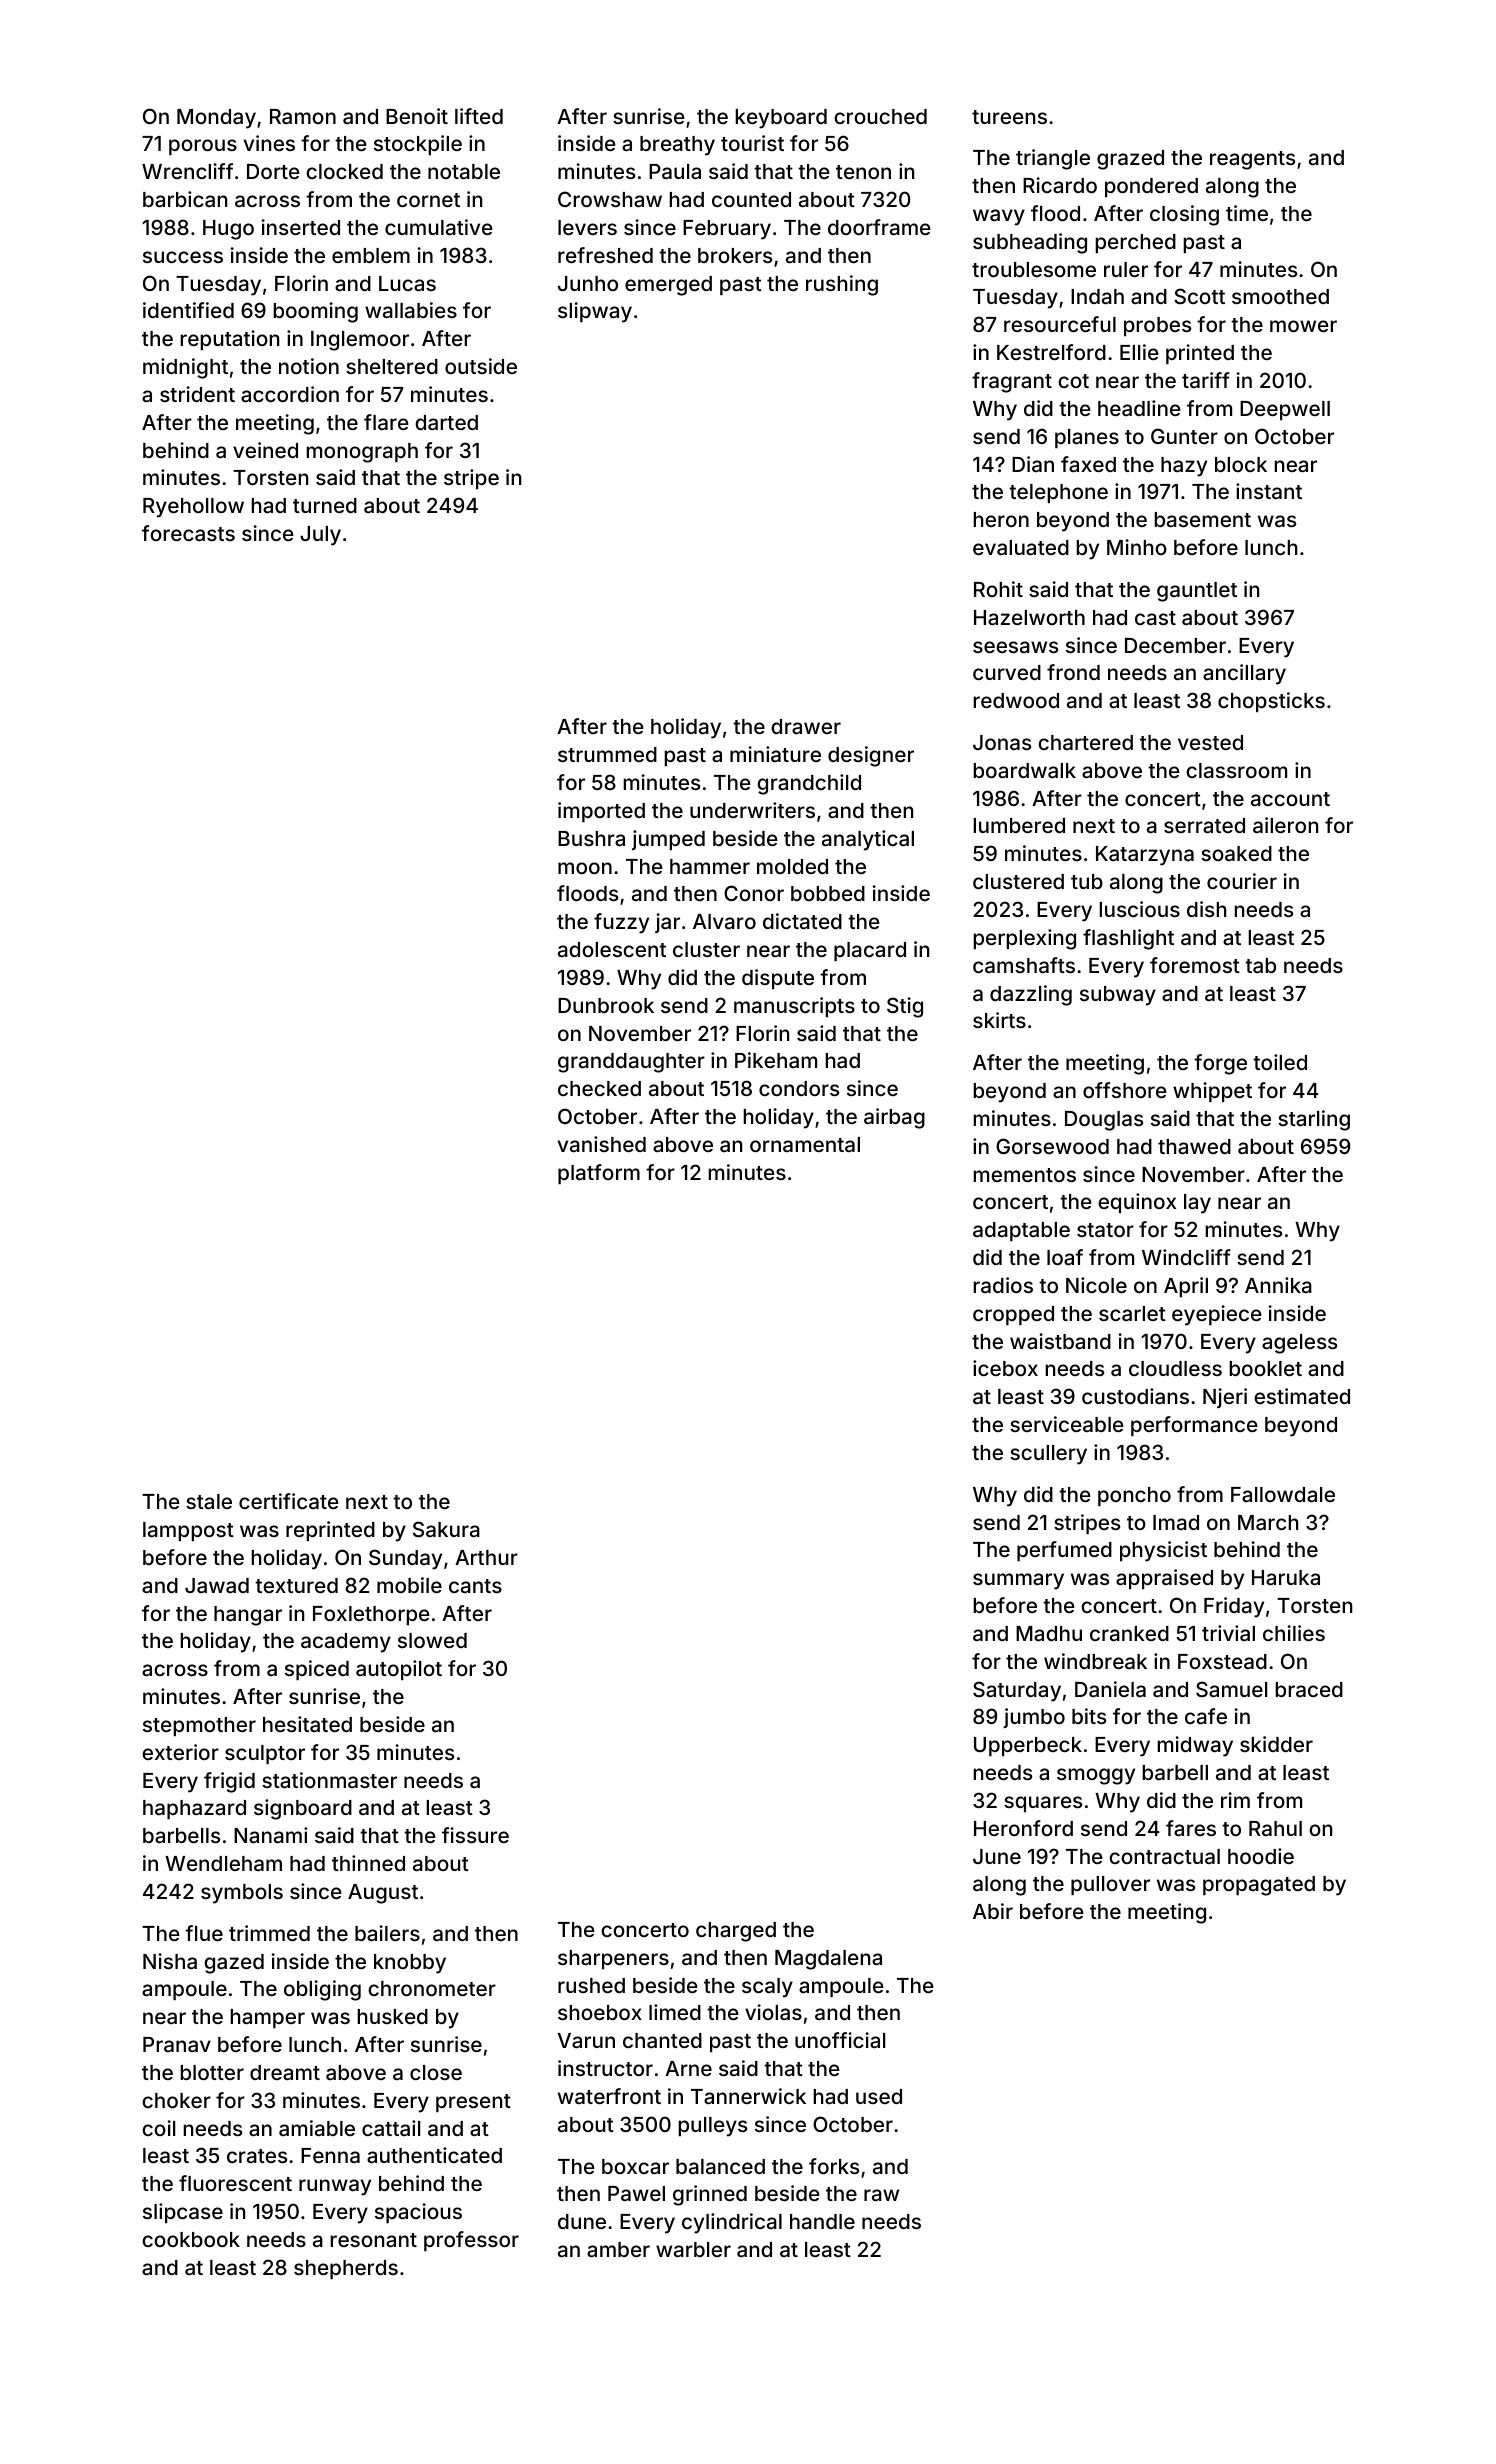  I want to click on drawer, so click(806, 726).
